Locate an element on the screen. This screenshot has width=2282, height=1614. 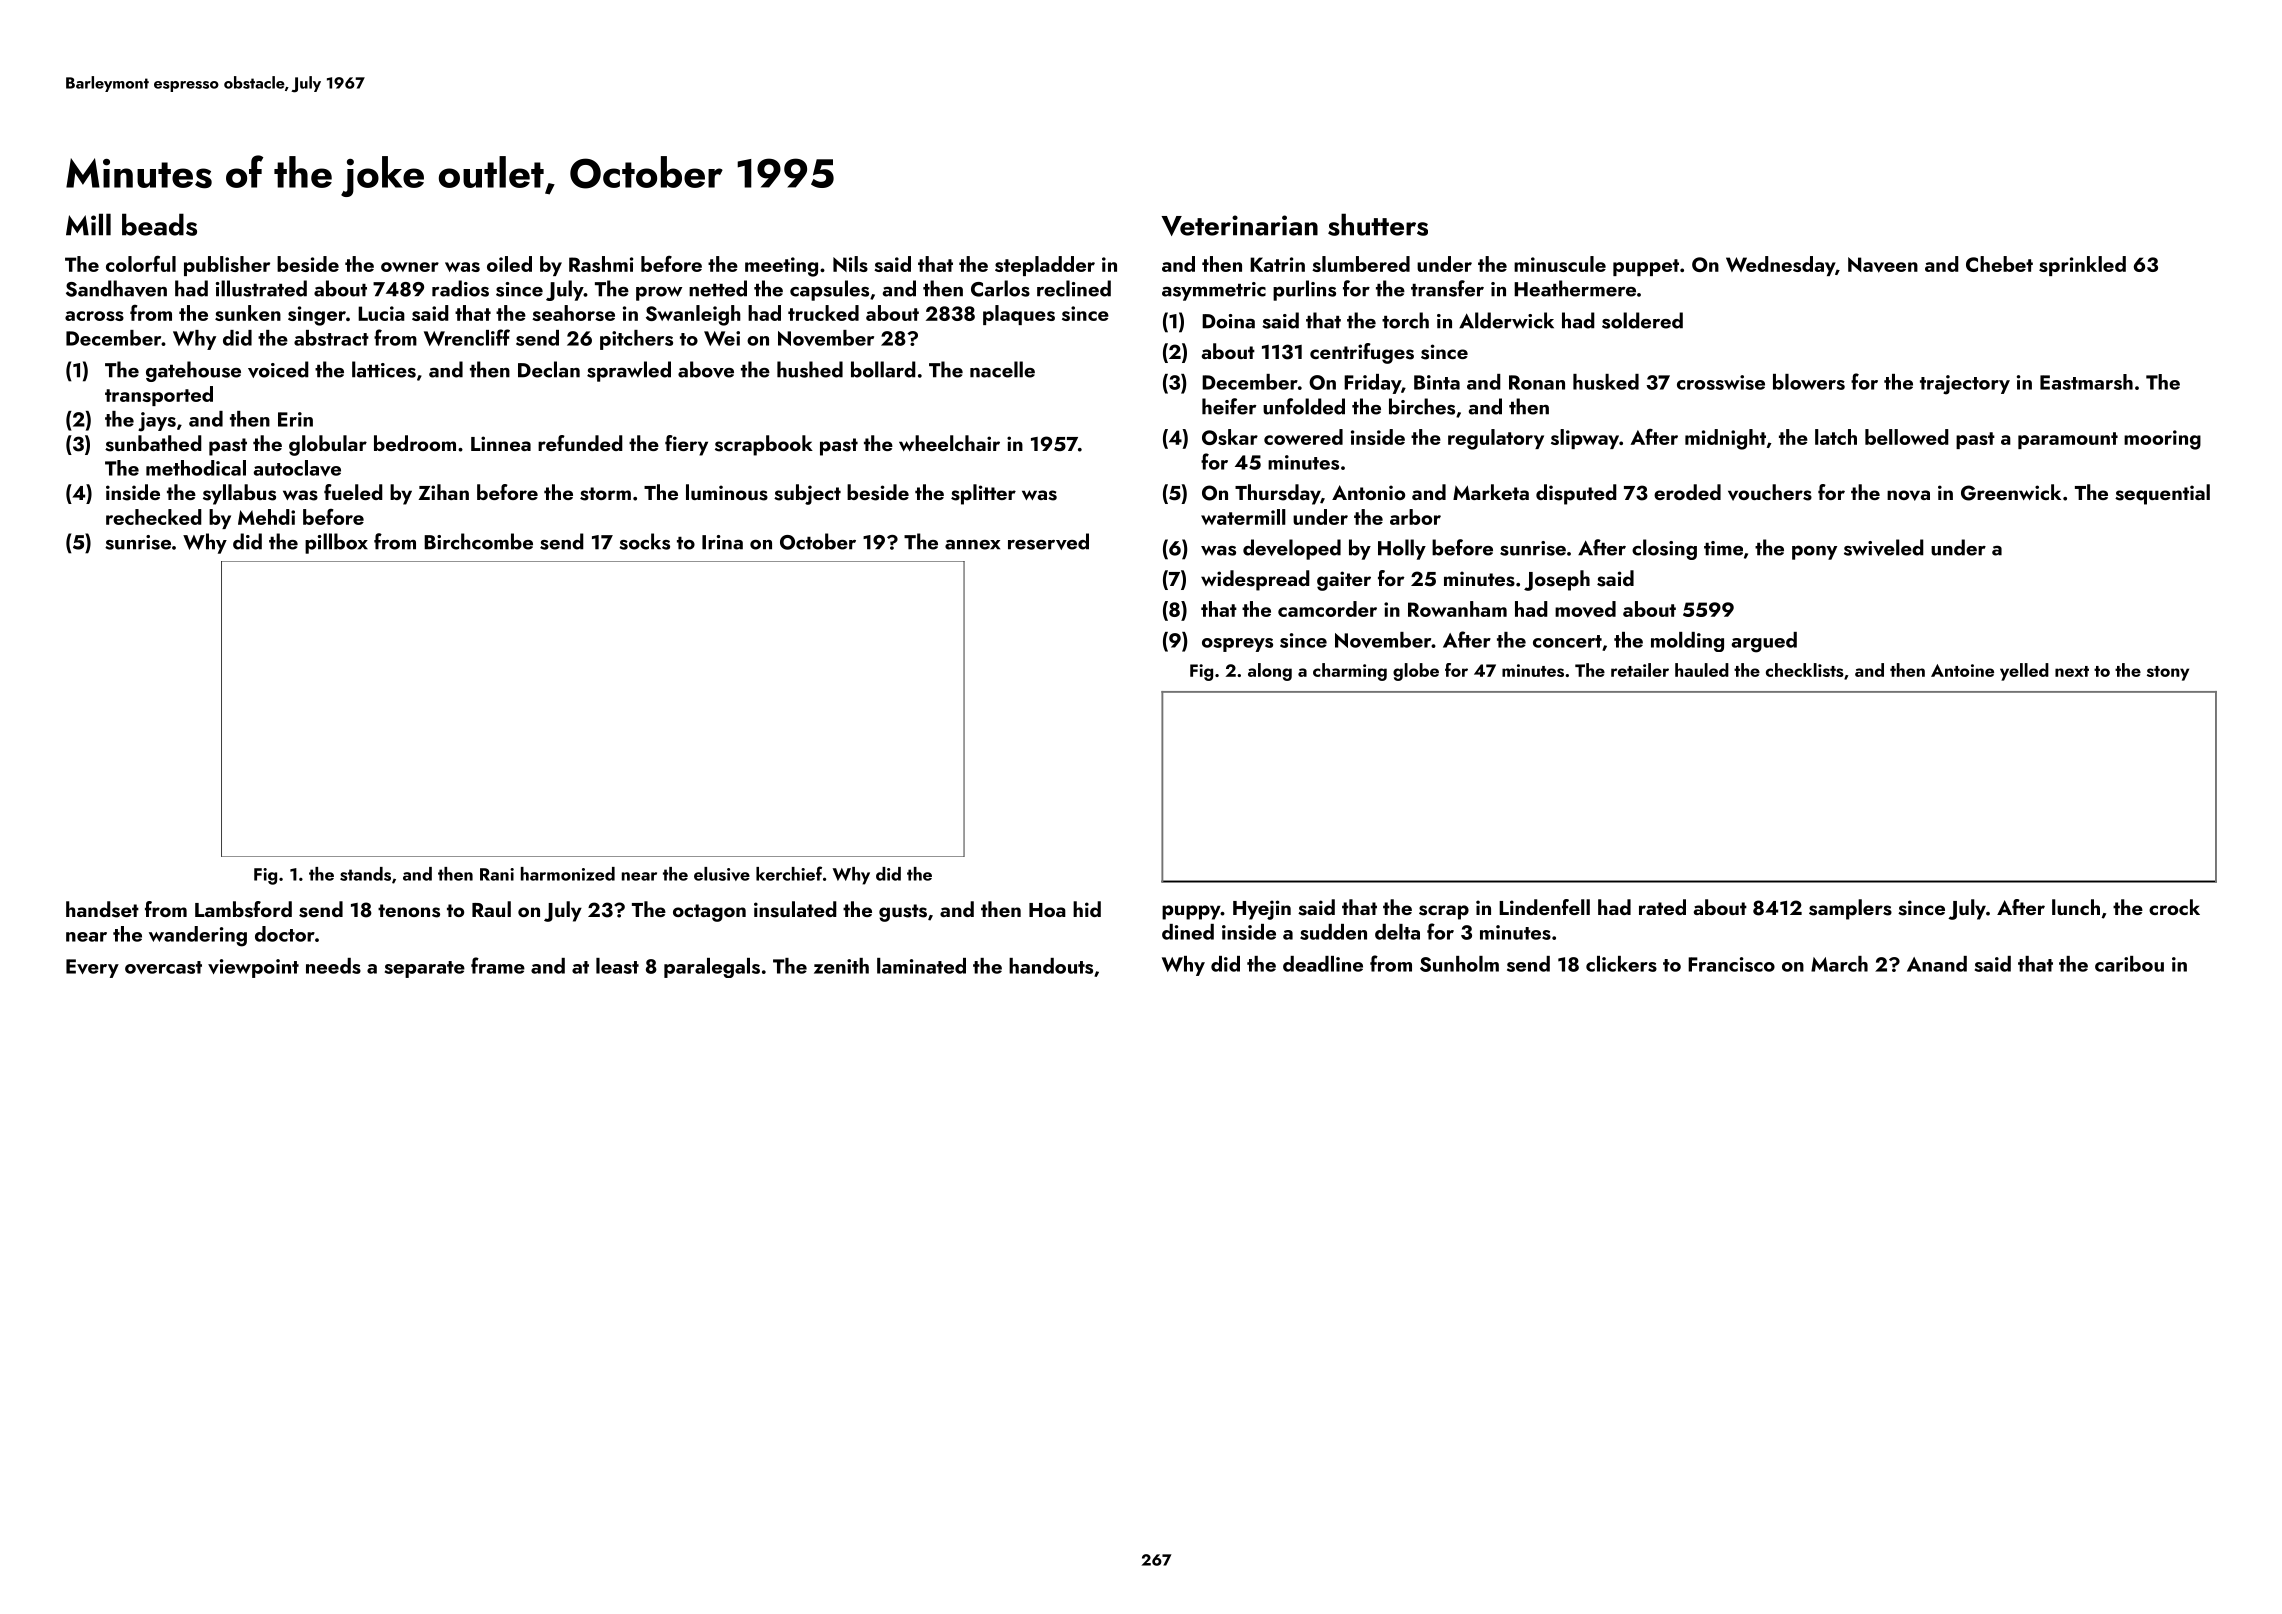
frame is located at coordinates (498, 965).
